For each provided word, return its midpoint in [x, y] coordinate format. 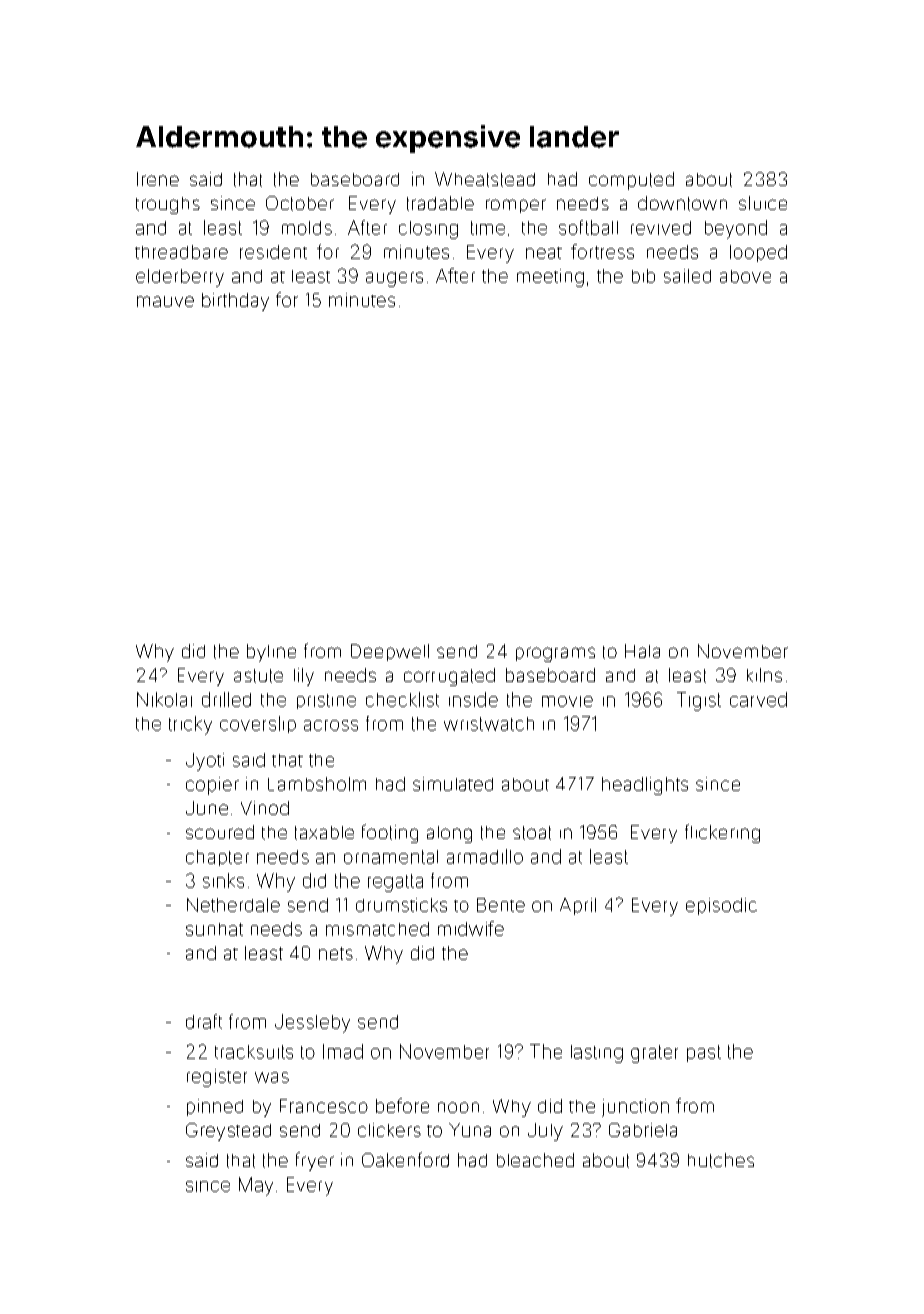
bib [643, 276]
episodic [721, 906]
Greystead [228, 1132]
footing [390, 833]
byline [271, 653]
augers [394, 279]
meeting [550, 278]
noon [458, 1107]
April [578, 906]
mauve [165, 301]
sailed [687, 276]
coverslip [258, 724]
